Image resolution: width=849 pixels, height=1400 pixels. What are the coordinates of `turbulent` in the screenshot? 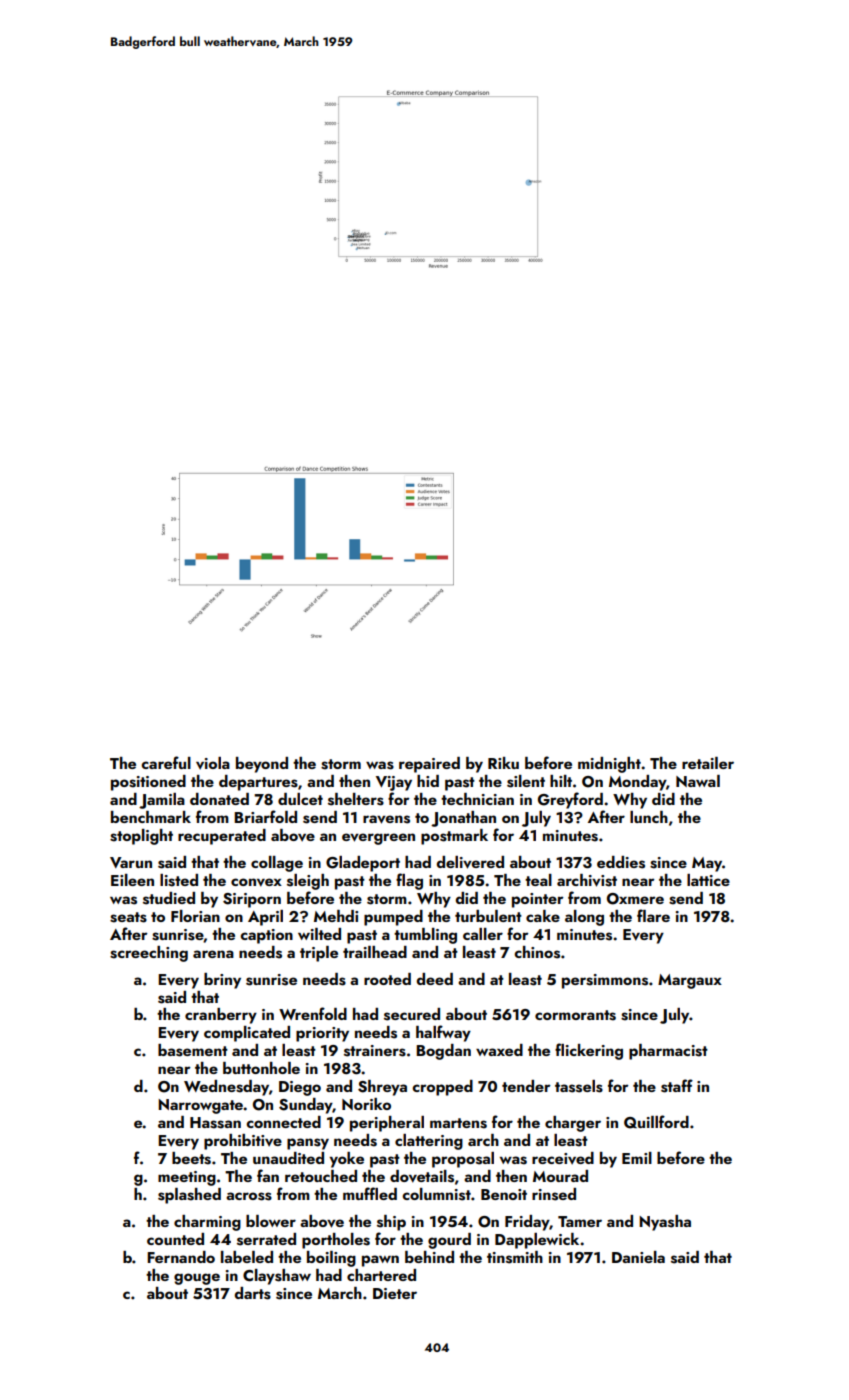 It's located at (488, 916).
